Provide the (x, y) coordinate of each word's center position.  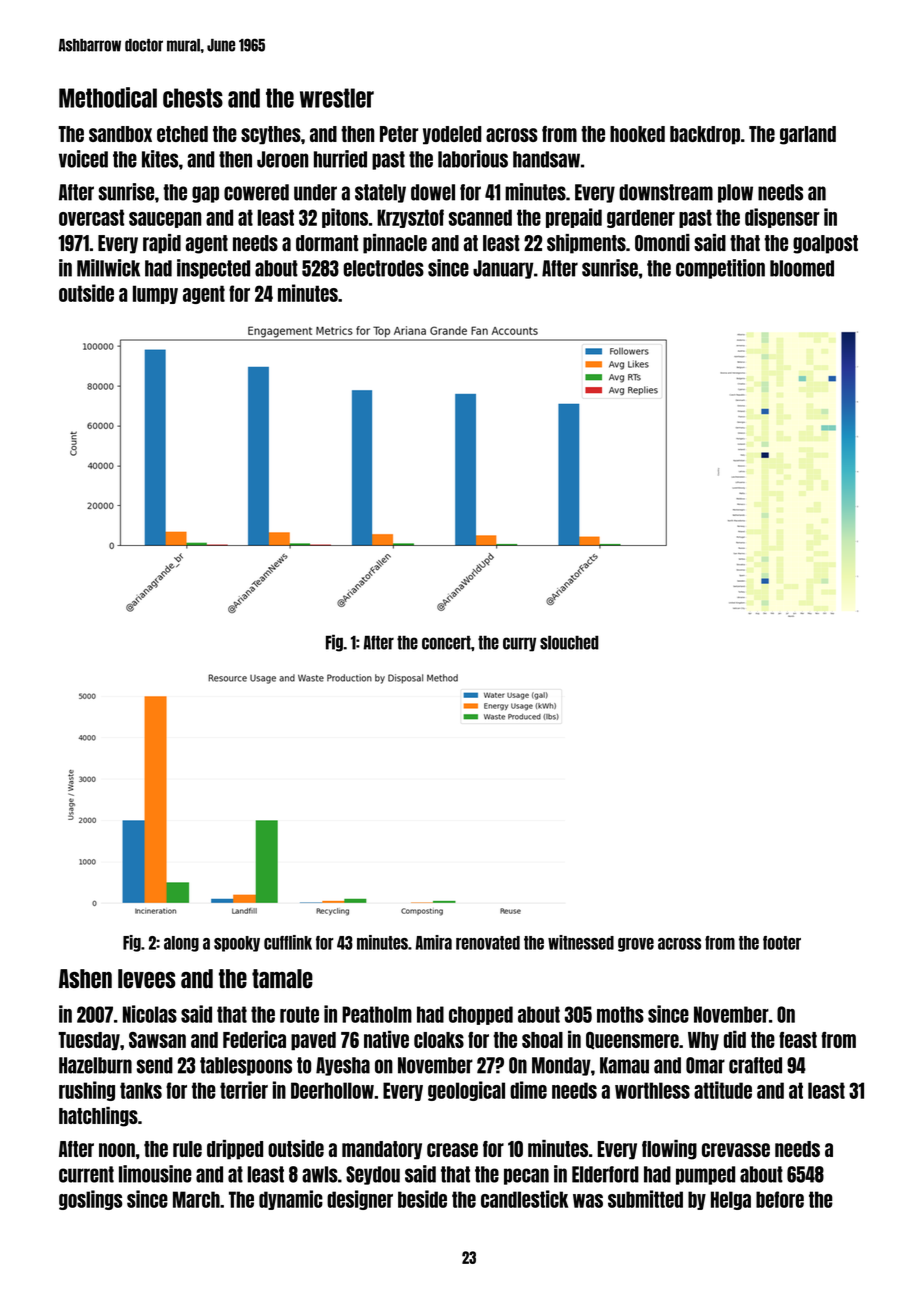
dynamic (291, 1200)
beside (422, 1199)
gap (205, 194)
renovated (488, 943)
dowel (433, 192)
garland (808, 135)
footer (782, 943)
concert (446, 642)
